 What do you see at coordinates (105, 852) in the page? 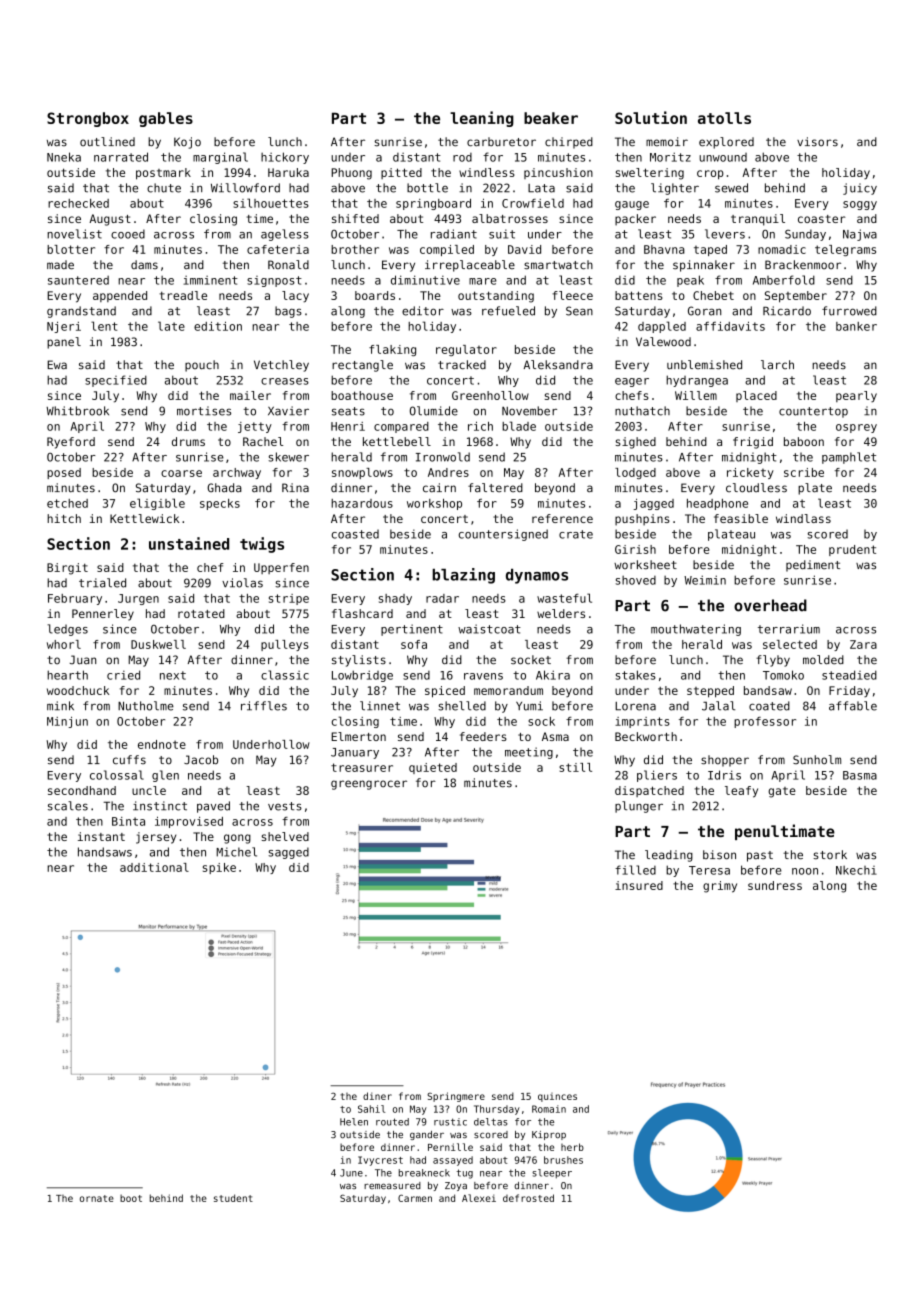
I see `handsaws` at bounding box center [105, 852].
